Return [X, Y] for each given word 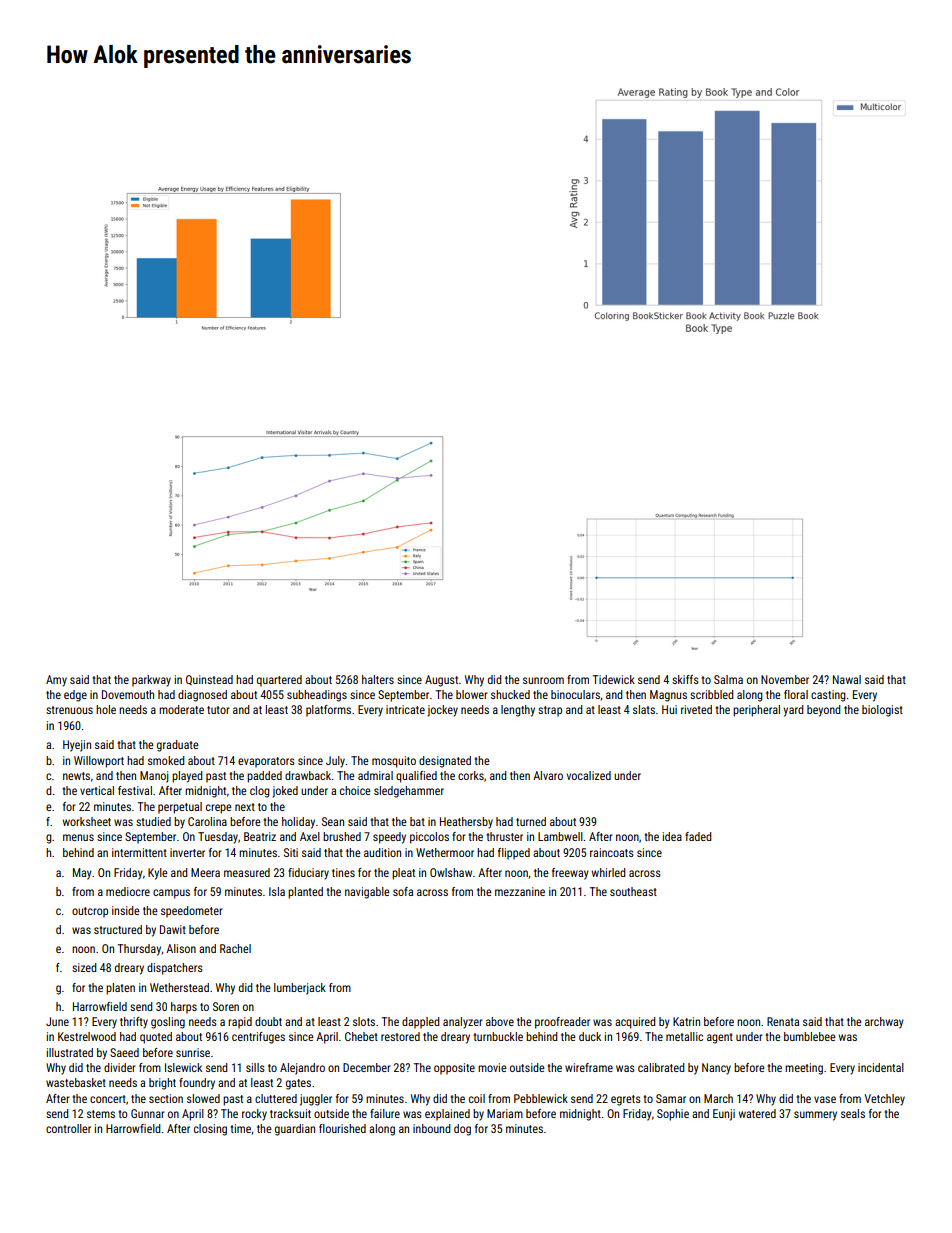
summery [815, 1116]
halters [378, 679]
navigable [367, 893]
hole [106, 709]
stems [101, 1114]
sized [84, 967]
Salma [728, 679]
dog [462, 1130]
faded [698, 836]
